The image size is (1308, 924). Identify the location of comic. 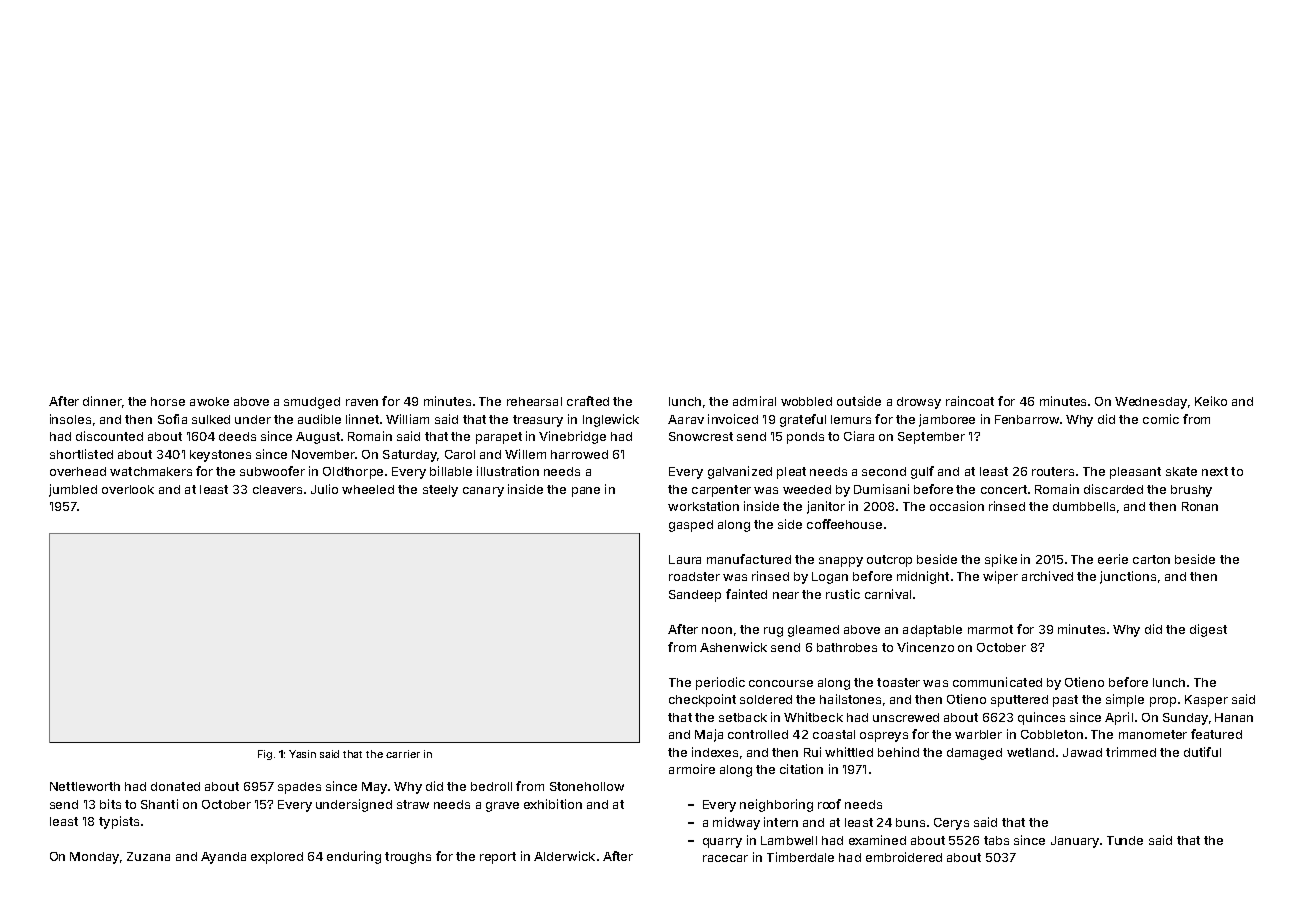
(1161, 419).
